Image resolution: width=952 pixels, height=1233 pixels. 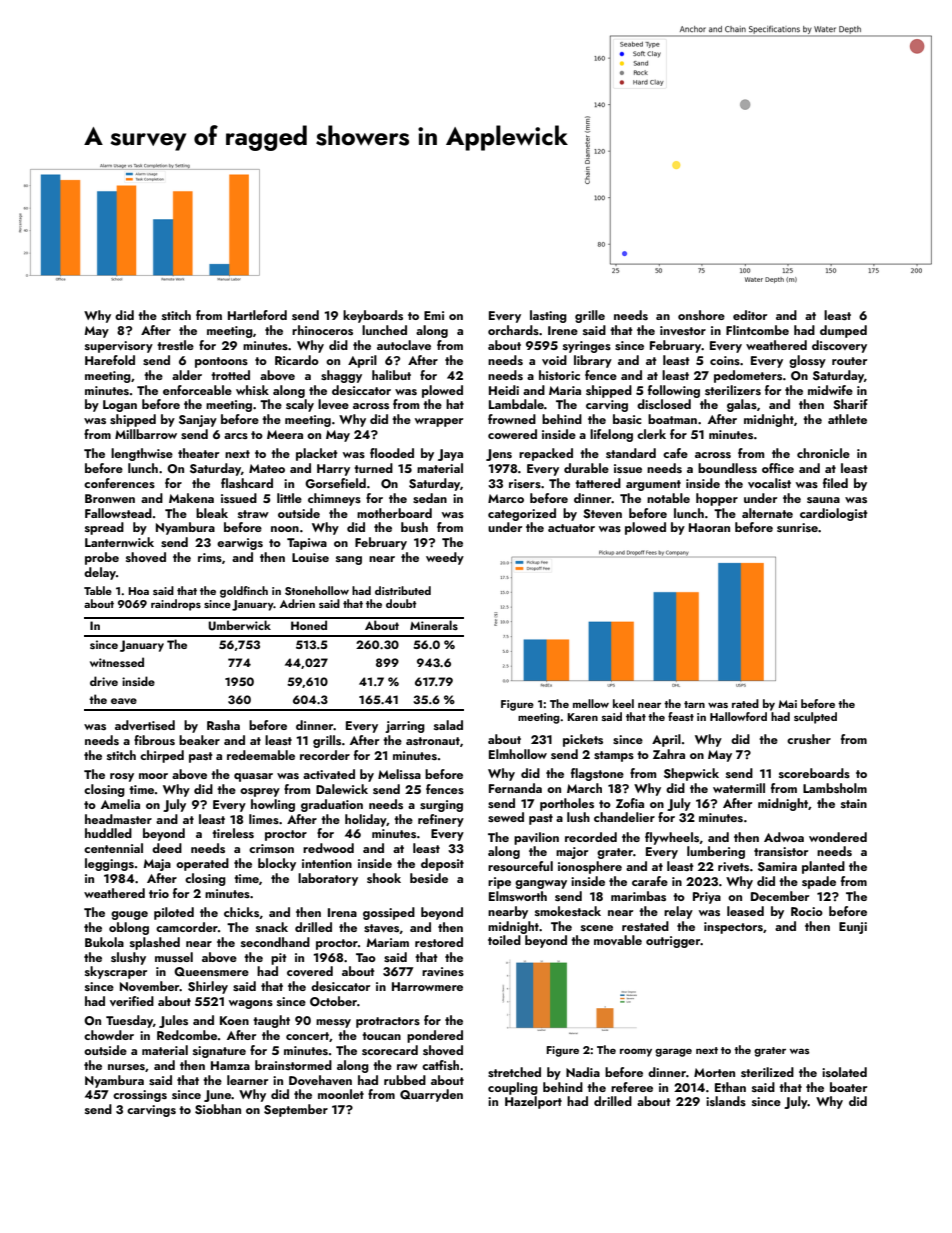 What do you see at coordinates (223, 725) in the screenshot?
I see `Rasha` at bounding box center [223, 725].
